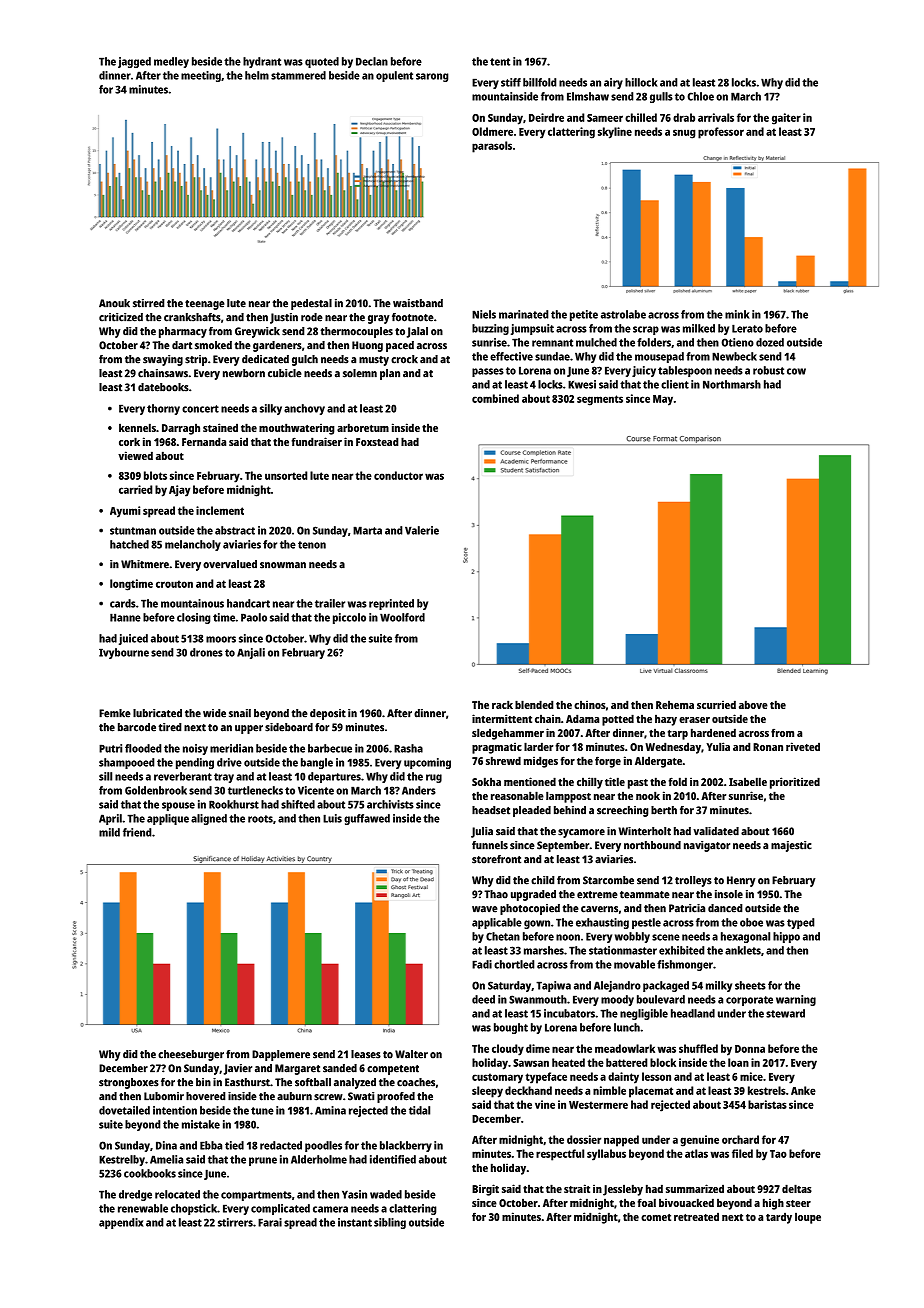 Image resolution: width=924 pixels, height=1308 pixels. What do you see at coordinates (482, 832) in the image?
I see `Julia` at bounding box center [482, 832].
